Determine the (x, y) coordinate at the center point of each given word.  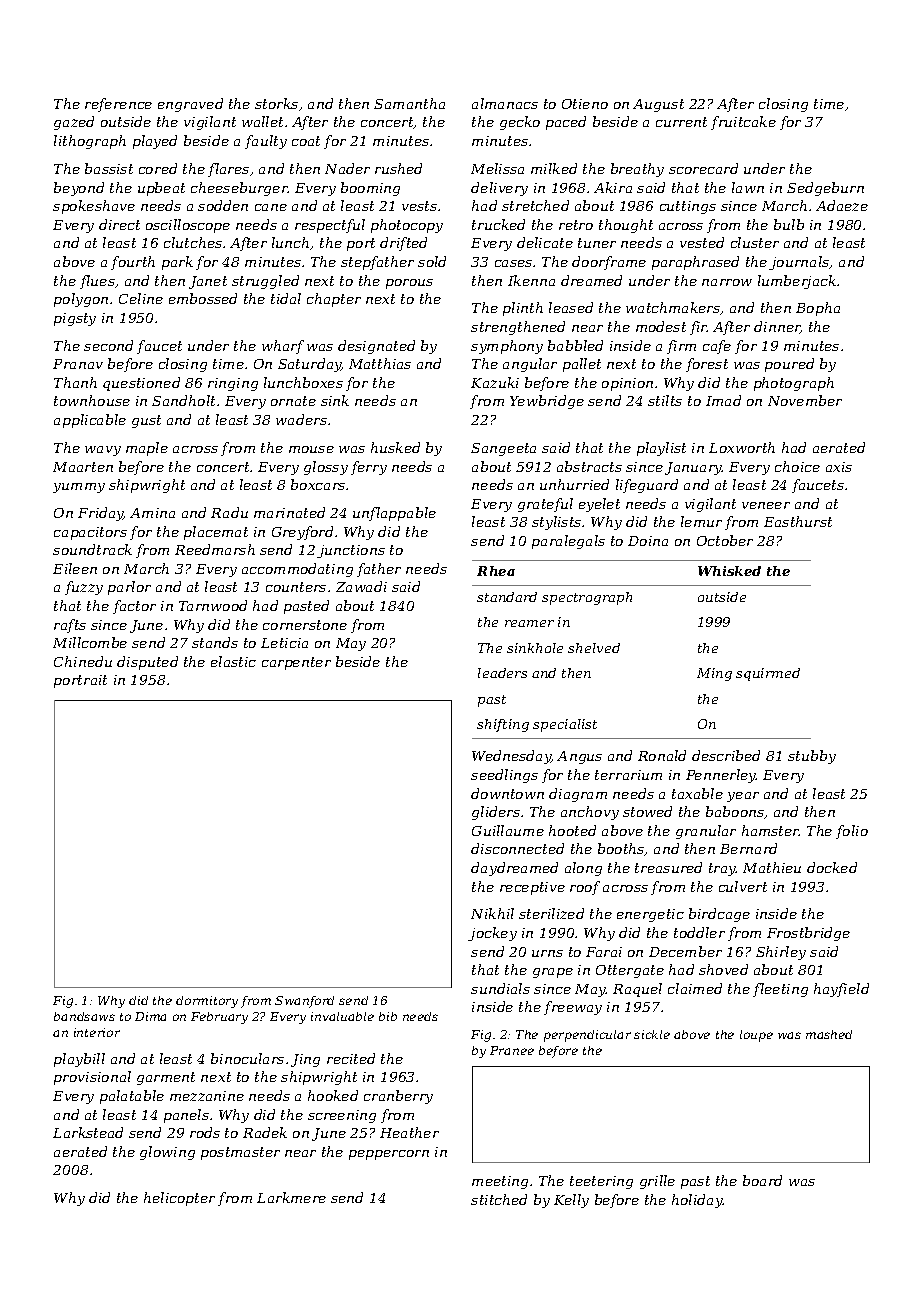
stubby (812, 757)
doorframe (609, 263)
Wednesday (511, 757)
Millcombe (90, 642)
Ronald (662, 755)
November (805, 400)
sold (432, 261)
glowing (167, 1153)
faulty (266, 142)
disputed (147, 663)
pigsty (75, 319)
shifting (503, 725)
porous (409, 284)
